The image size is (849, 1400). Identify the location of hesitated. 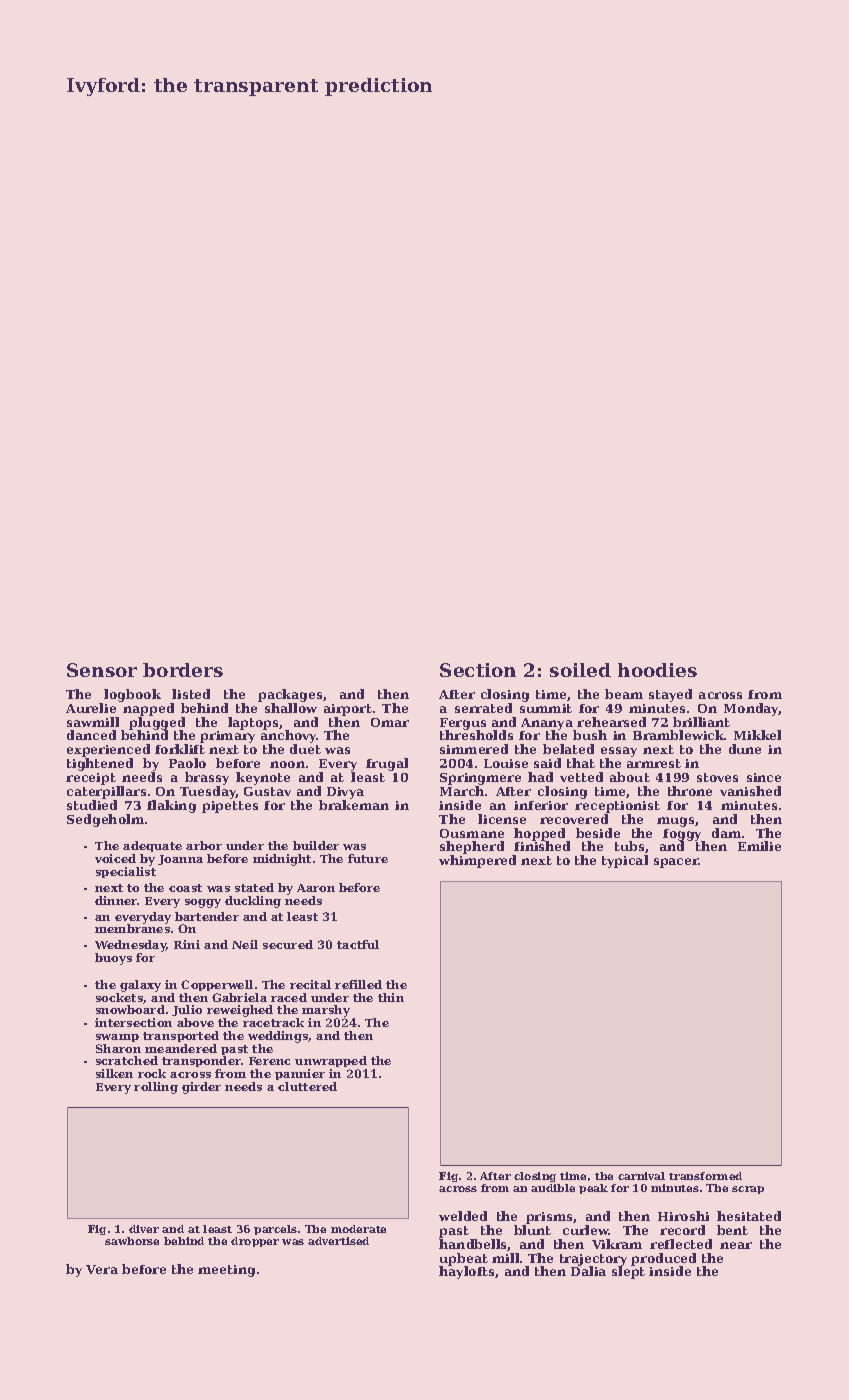
(749, 1216).
